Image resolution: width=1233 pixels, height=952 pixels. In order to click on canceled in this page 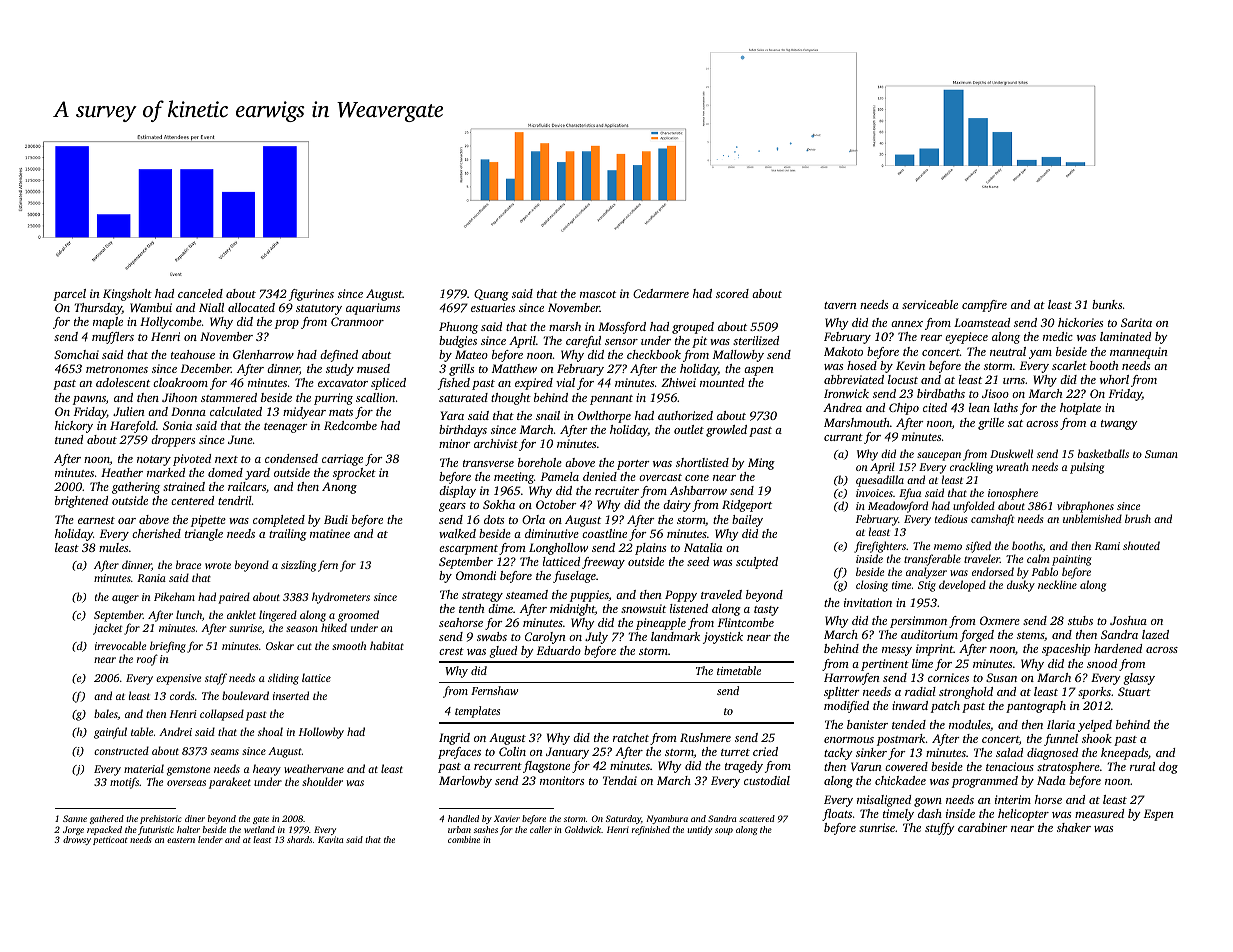, I will do `click(200, 293)`.
